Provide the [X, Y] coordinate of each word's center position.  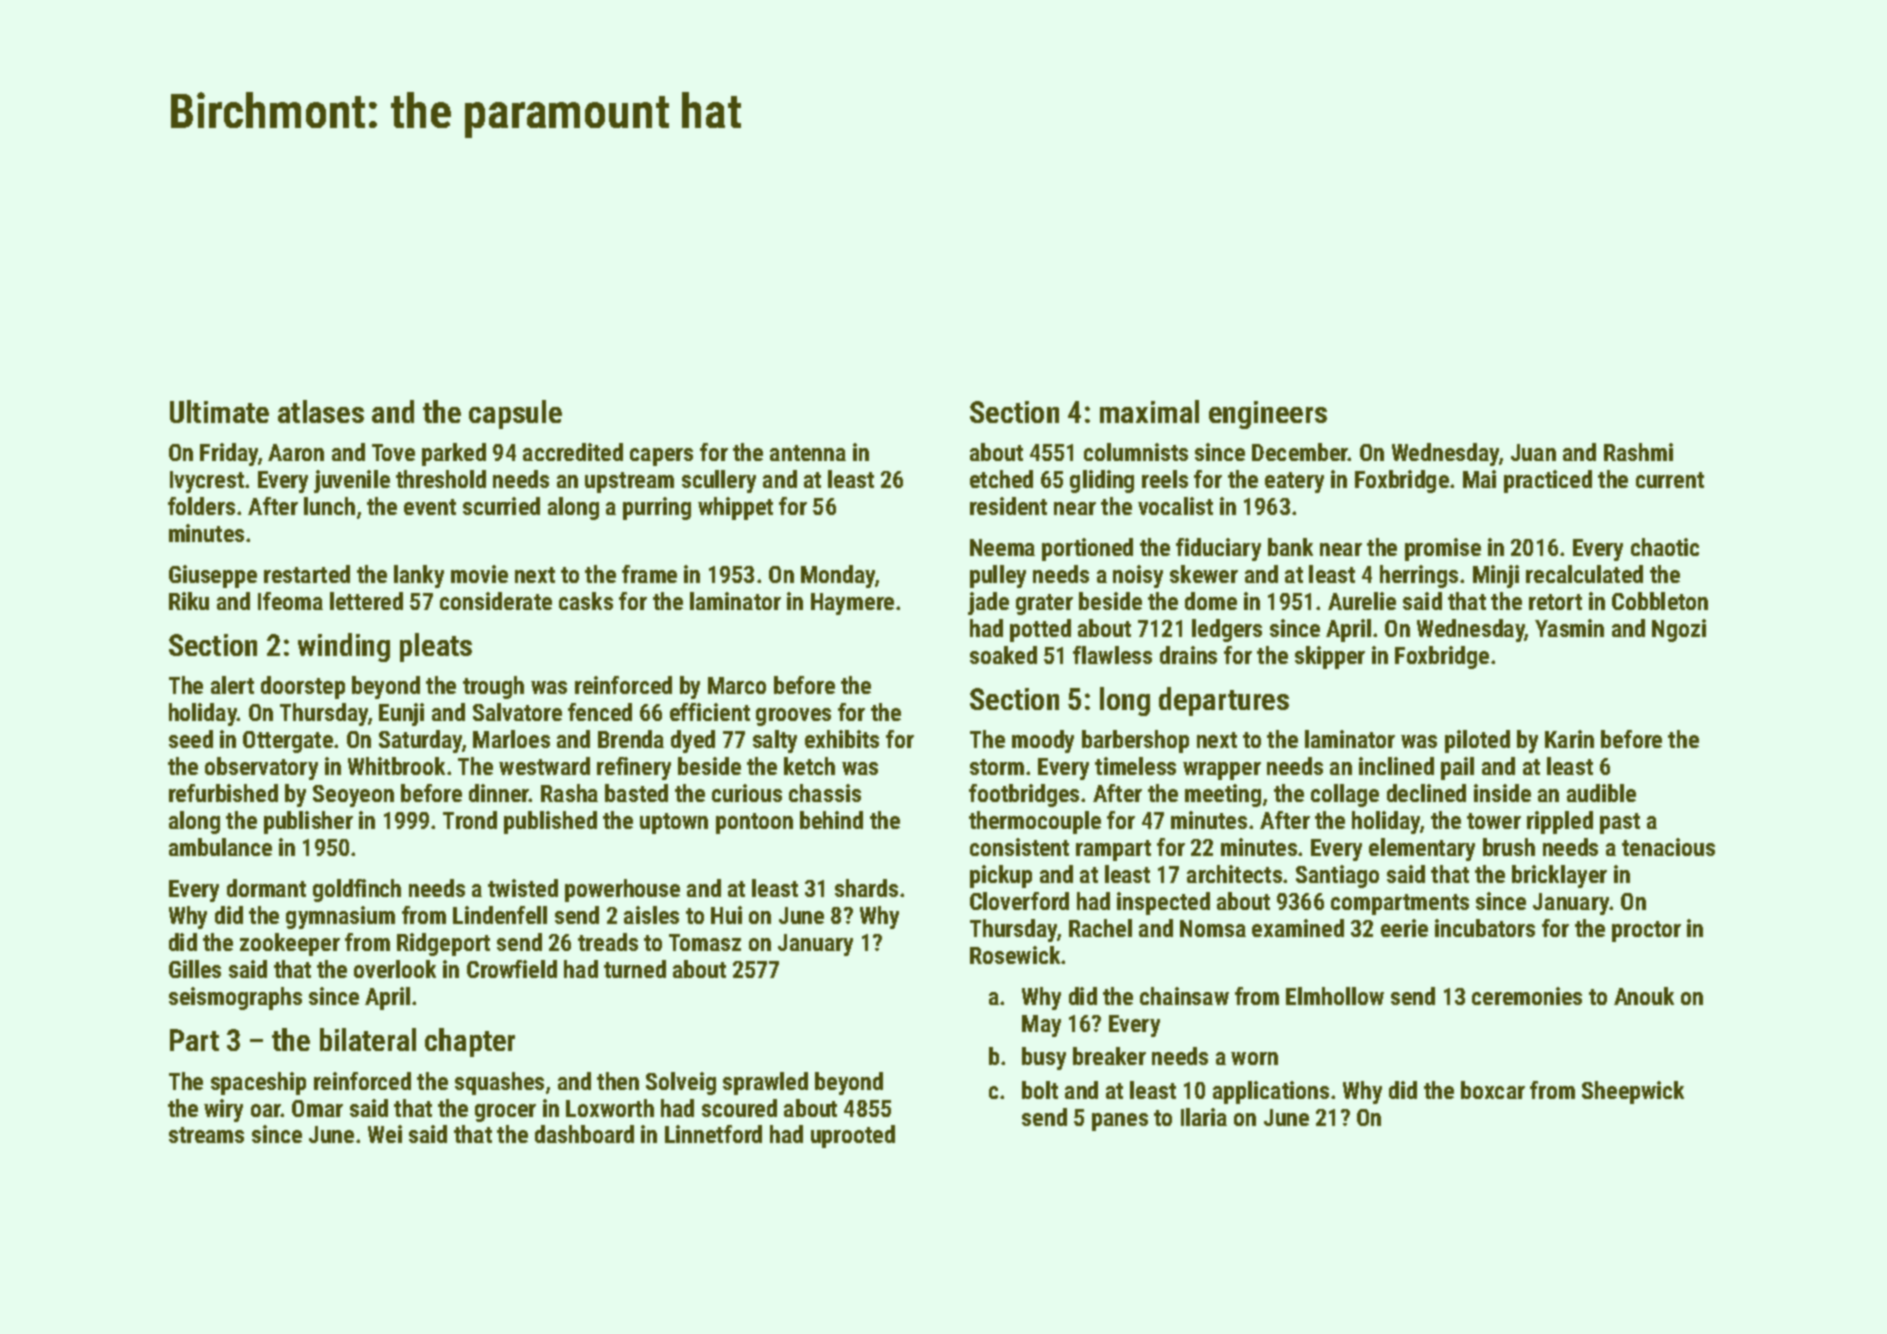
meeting [1223, 795]
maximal [1149, 411]
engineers [1268, 415]
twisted [523, 888]
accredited [573, 452]
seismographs [235, 998]
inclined [1396, 766]
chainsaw [1184, 996]
